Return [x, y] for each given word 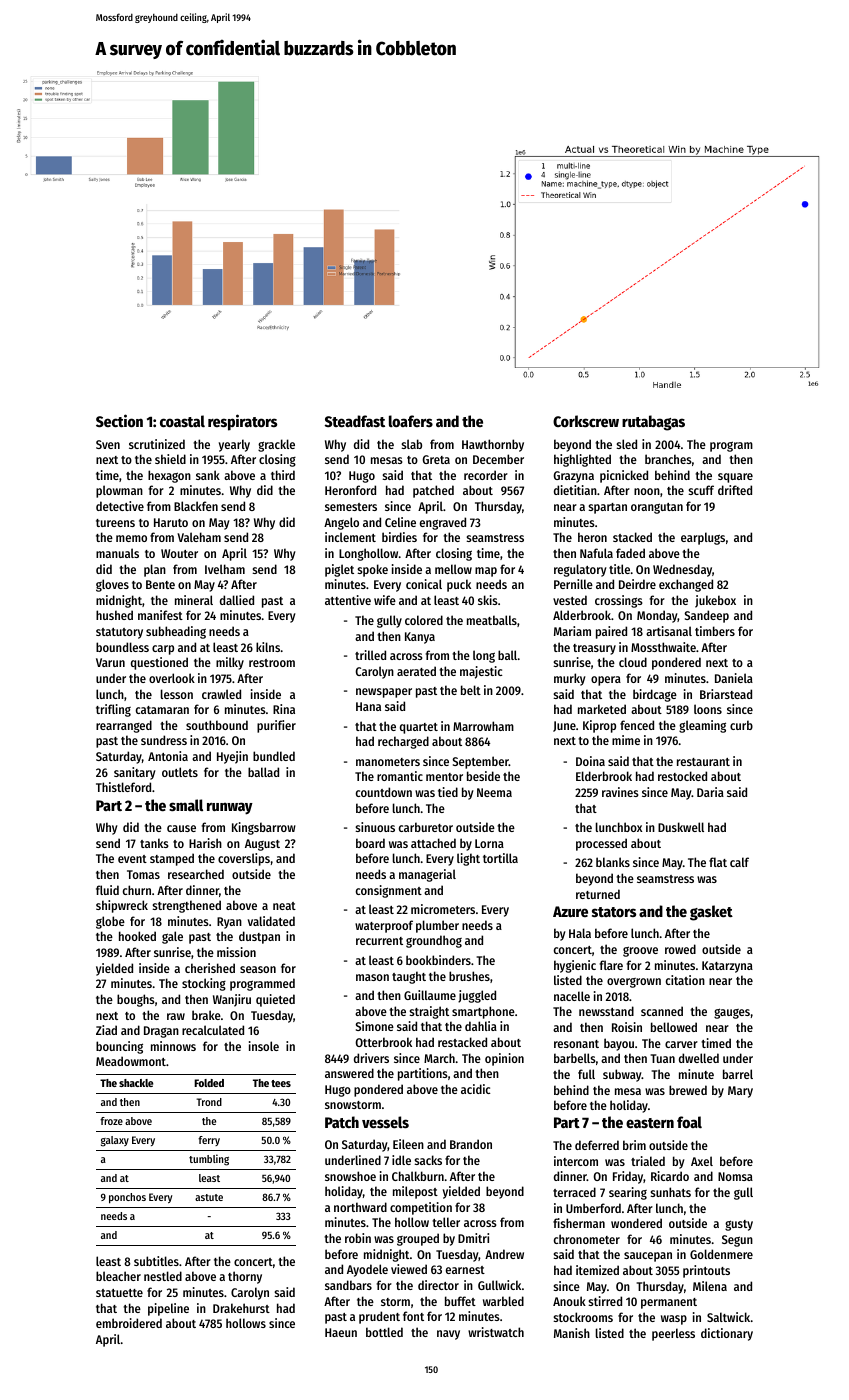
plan [155, 570]
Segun [737, 1241]
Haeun [341, 1332]
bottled [384, 1332]
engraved [443, 523]
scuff [701, 490]
